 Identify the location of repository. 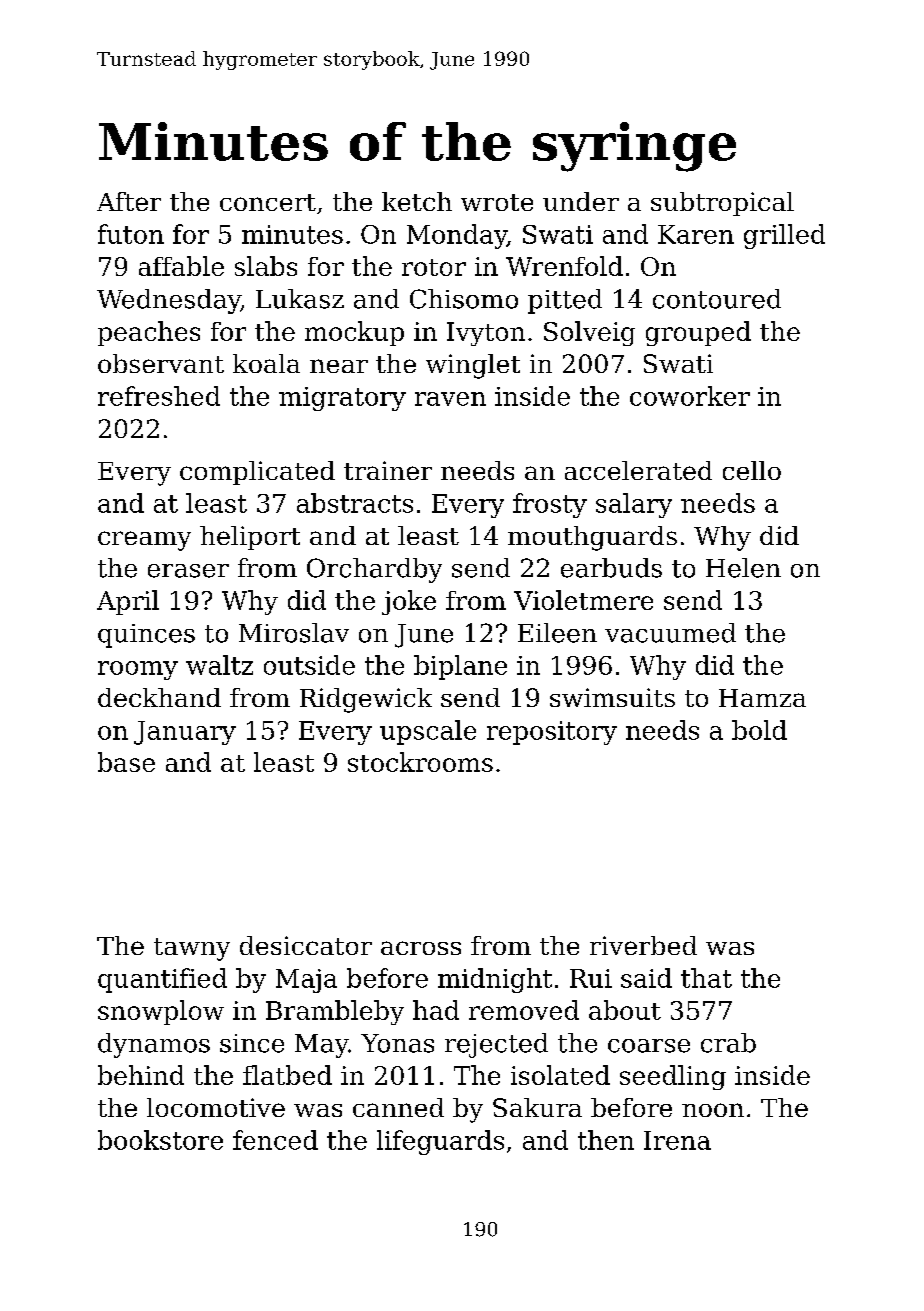
(552, 733).
